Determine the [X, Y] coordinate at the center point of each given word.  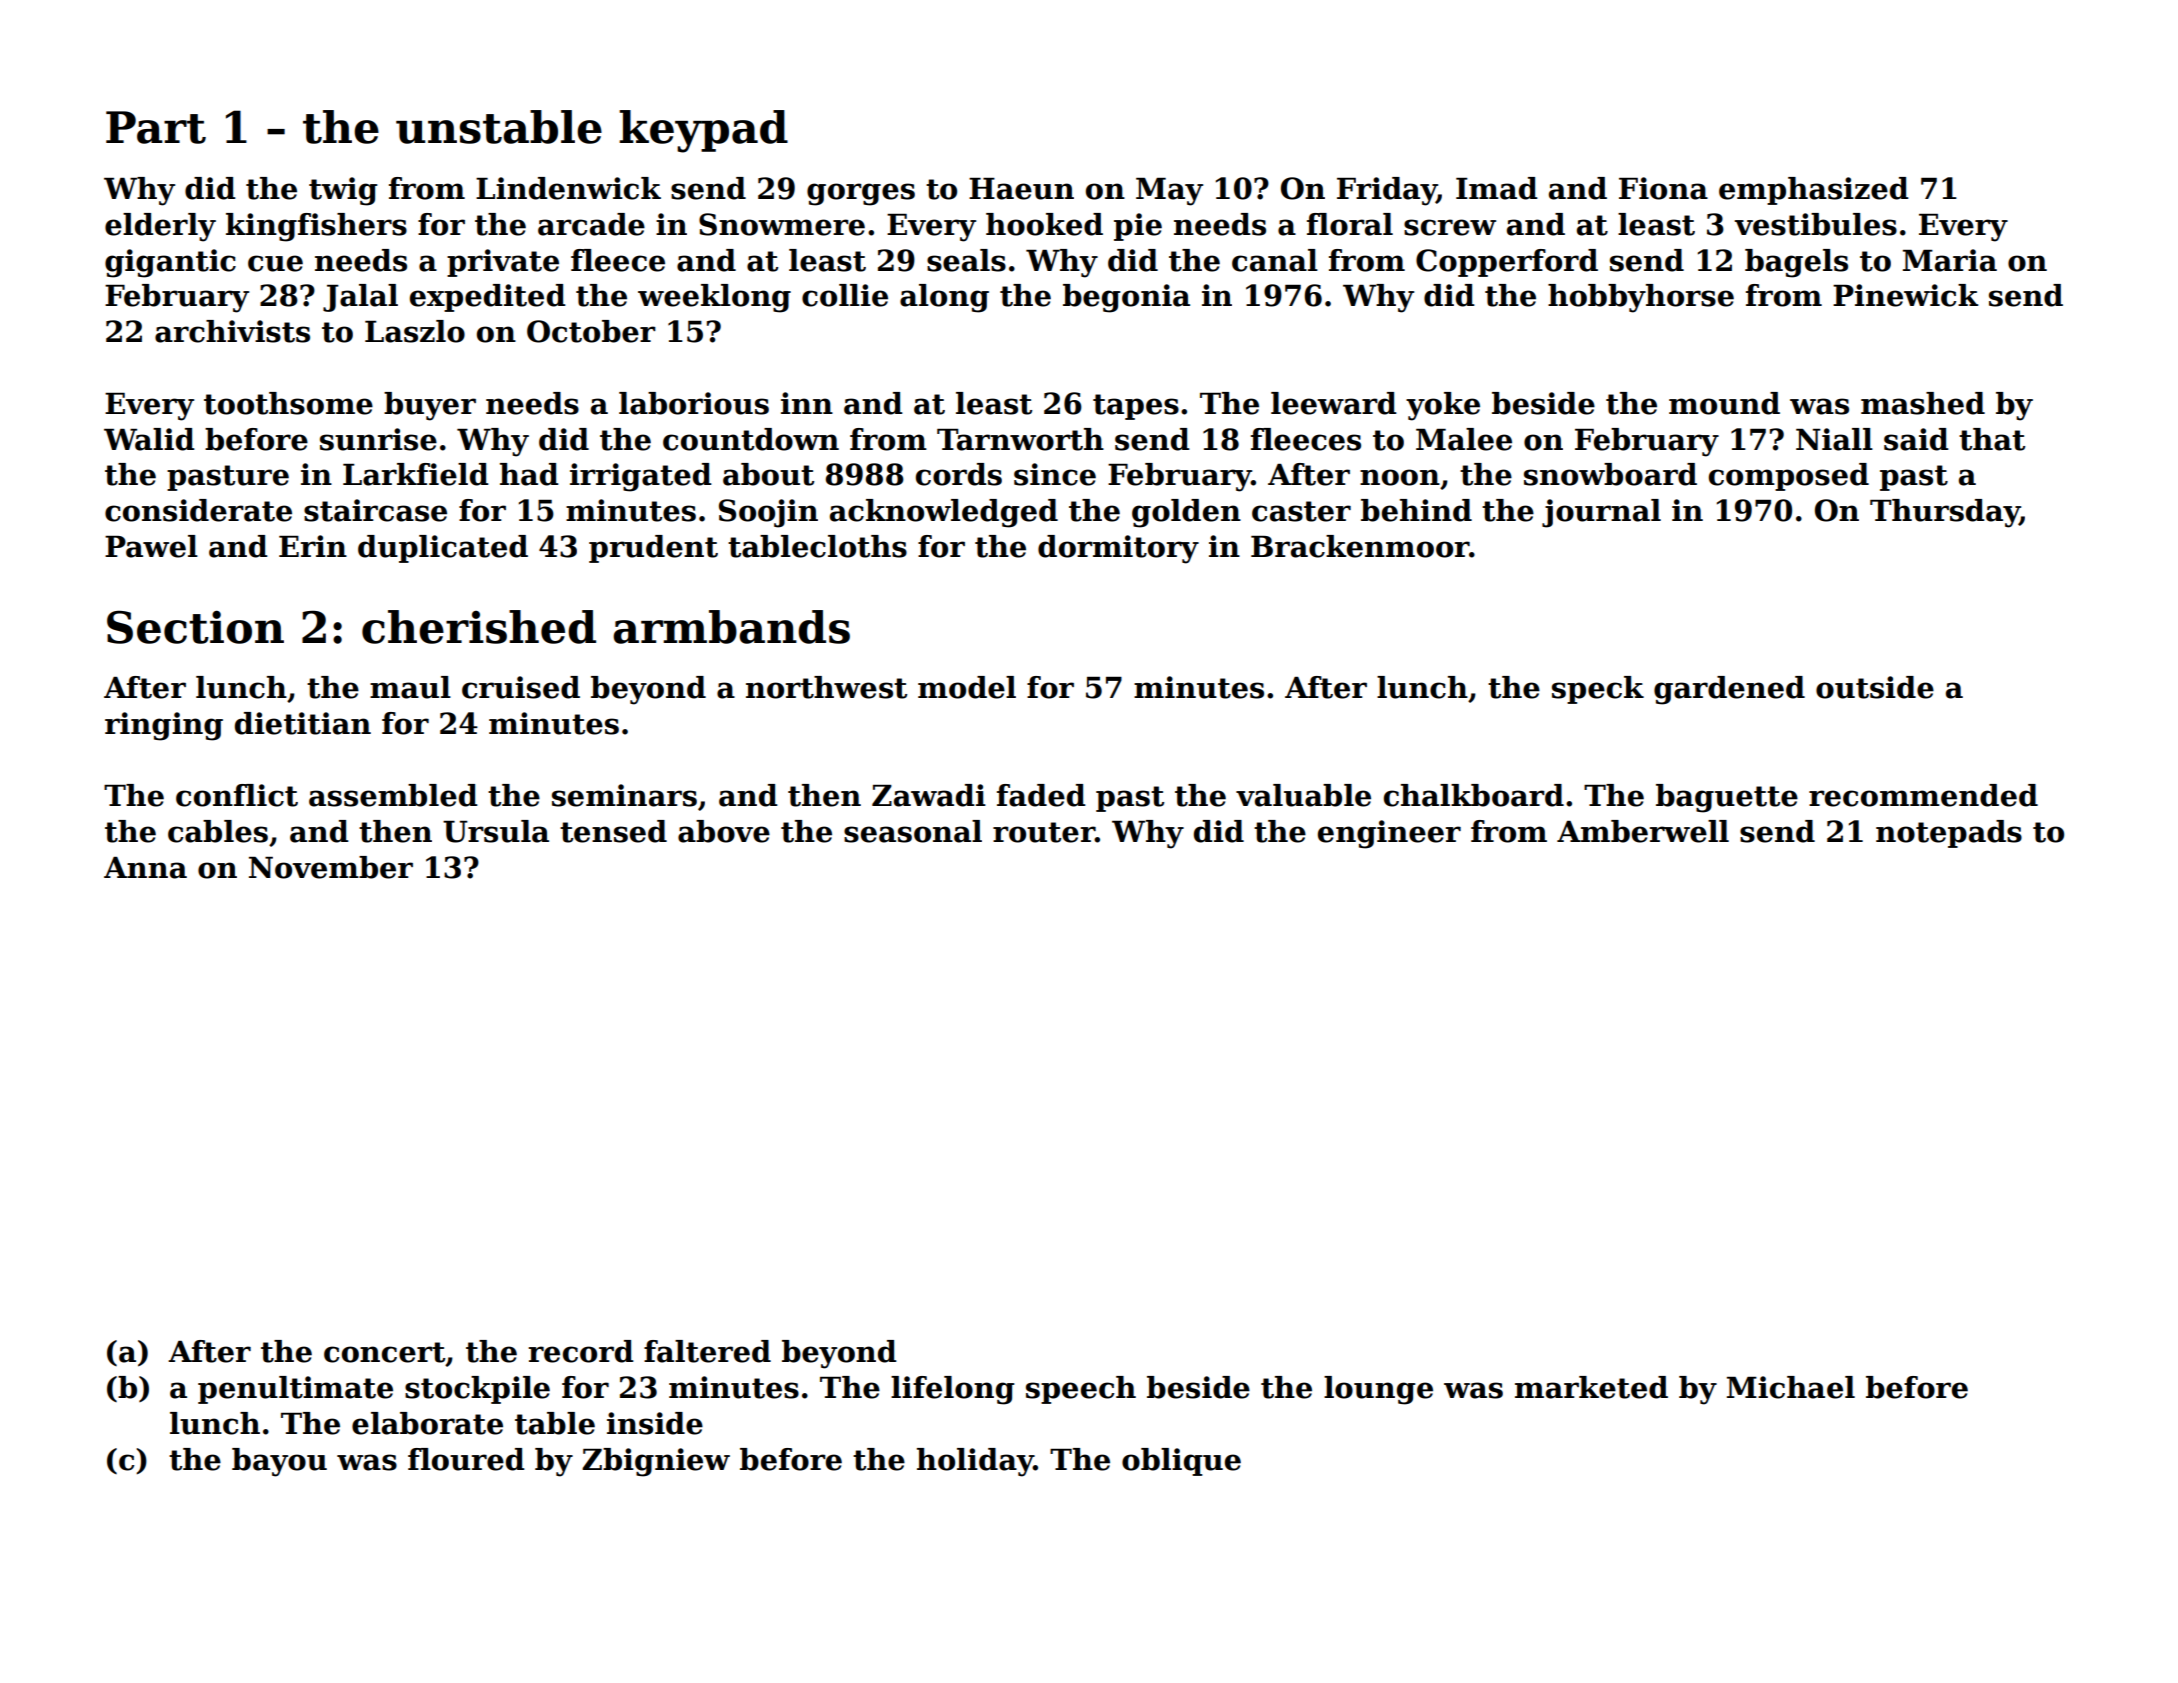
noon [1400, 477]
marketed [1591, 1387]
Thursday [1945, 513]
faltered [707, 1351]
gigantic [170, 263]
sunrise [378, 439]
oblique [1181, 1462]
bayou [279, 1462]
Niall [1834, 439]
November [331, 867]
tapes [1136, 407]
